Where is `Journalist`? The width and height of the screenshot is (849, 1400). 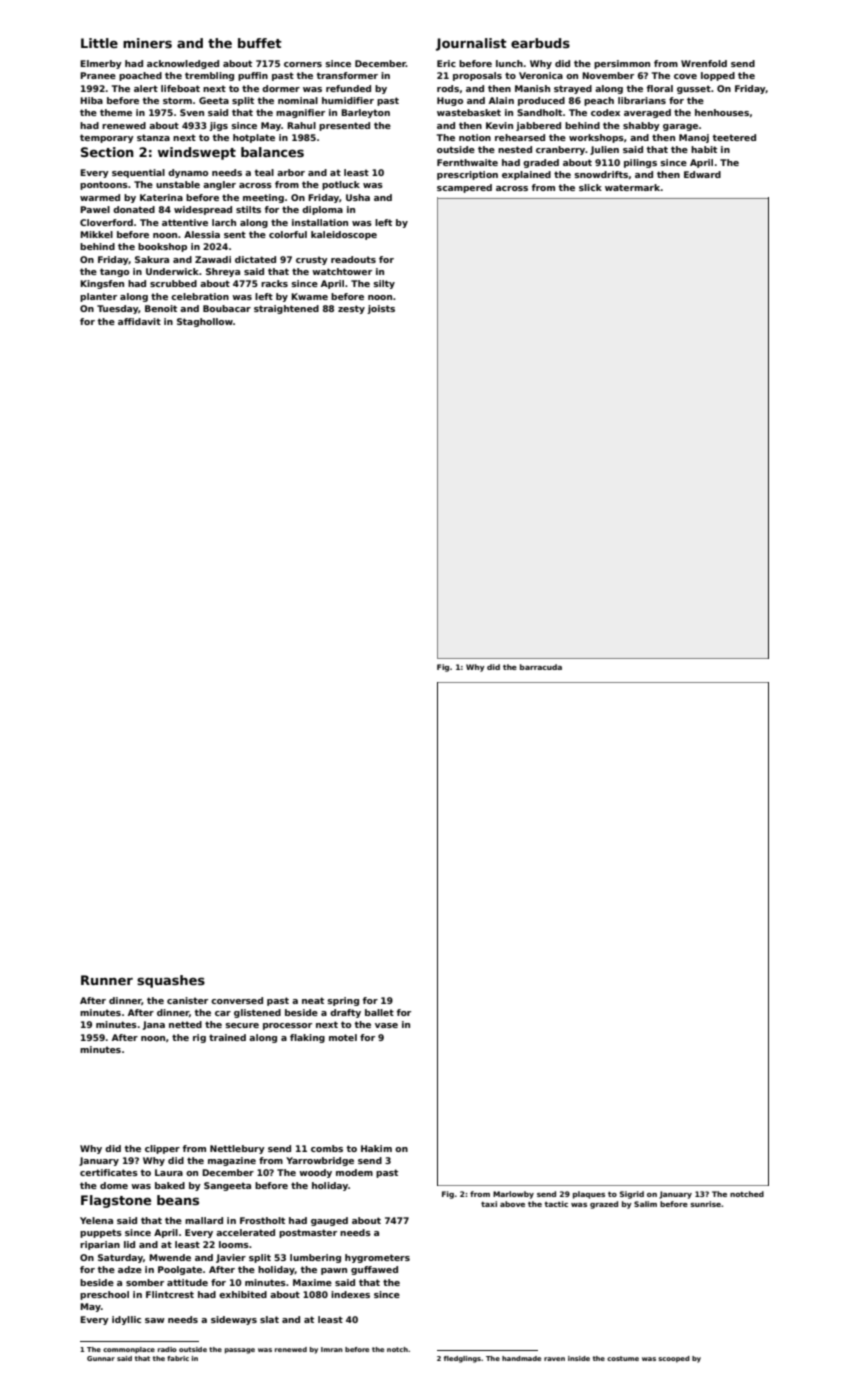 Journalist is located at coordinates (471, 44).
